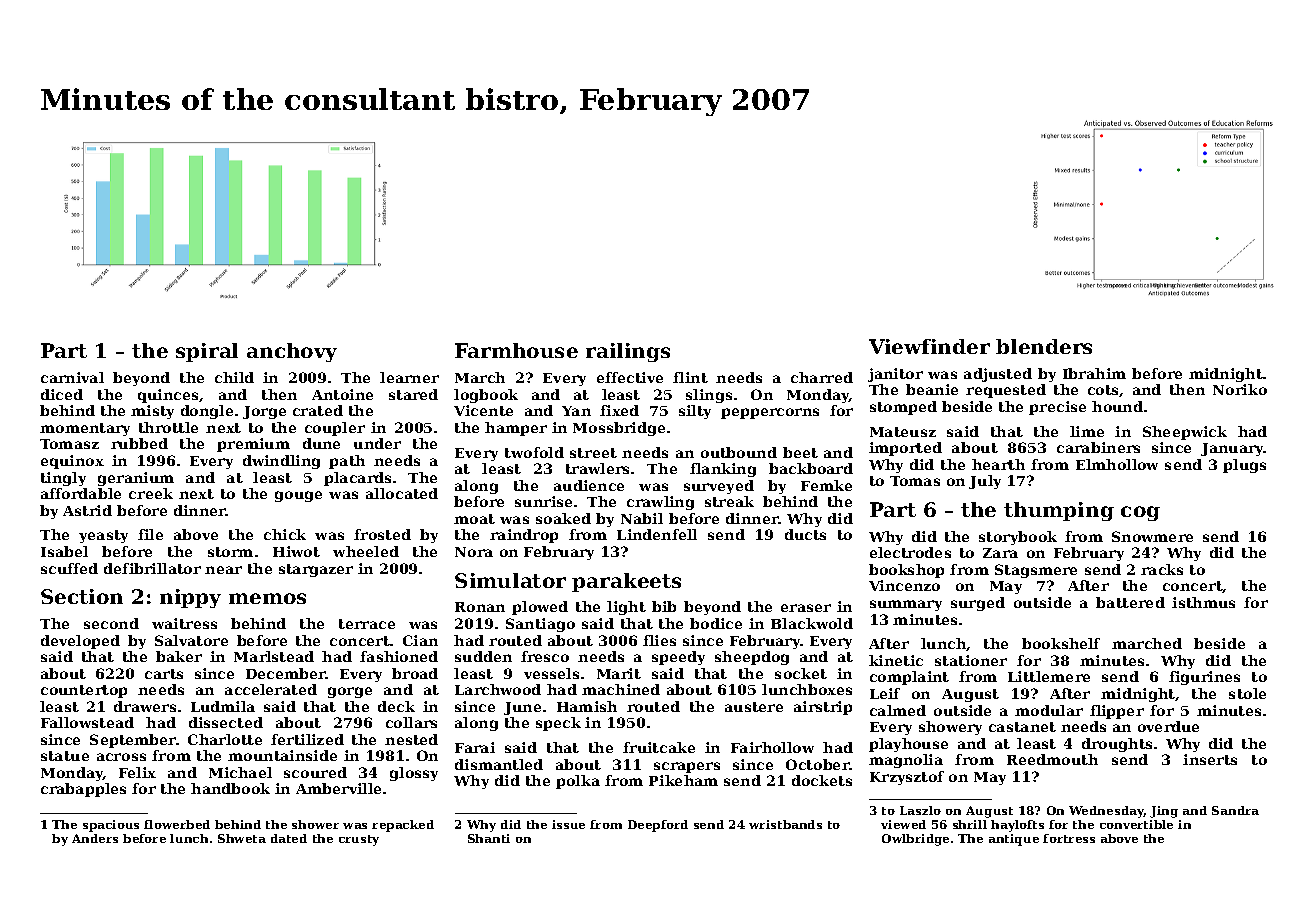 The width and height of the page is (1308, 924). Describe the element at coordinates (1117, 464) in the page. I see `Elmhollow` at that location.
